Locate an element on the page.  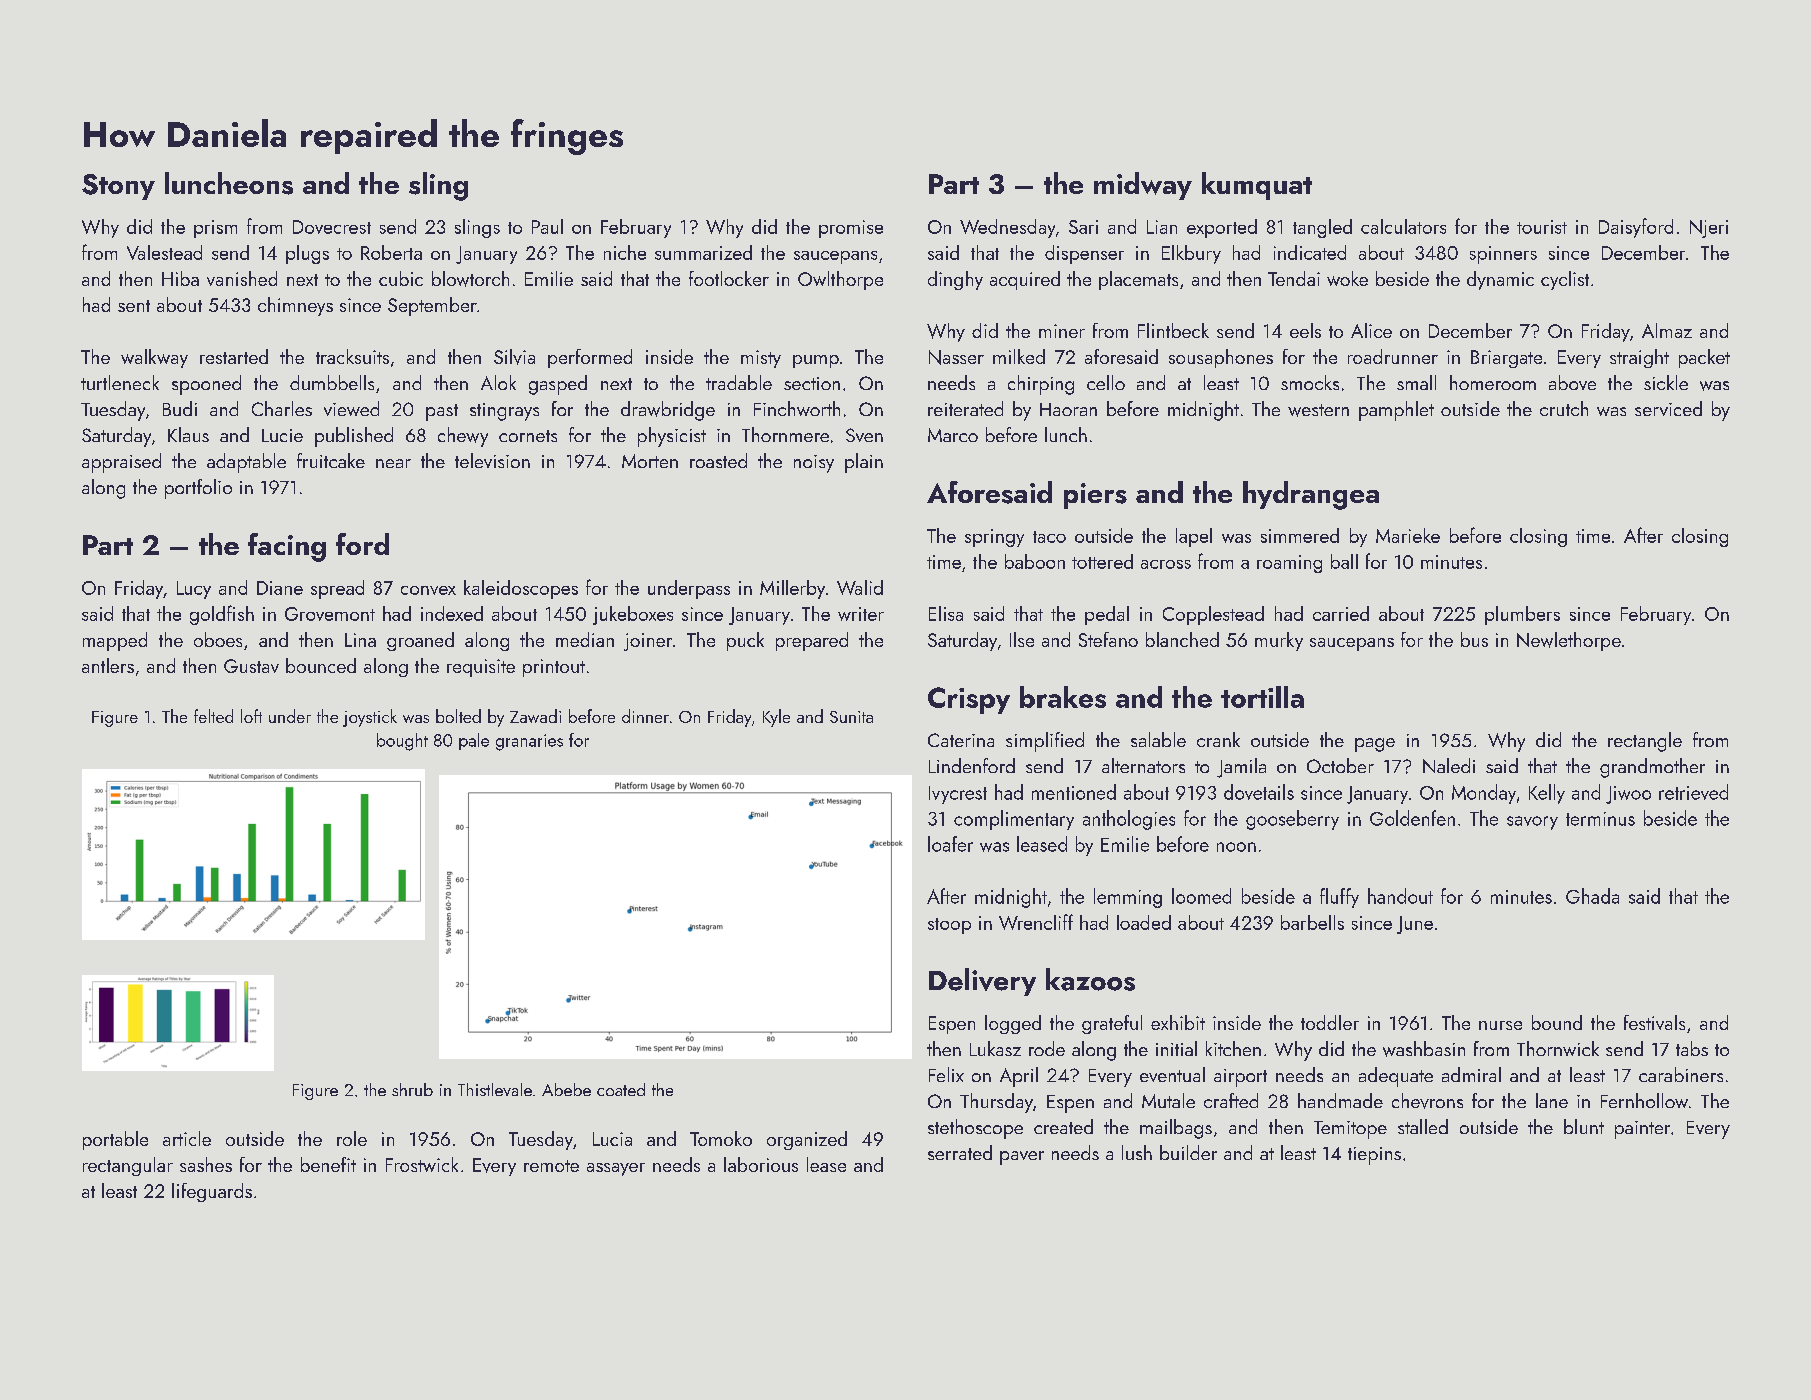
piers is located at coordinates (1095, 496).
